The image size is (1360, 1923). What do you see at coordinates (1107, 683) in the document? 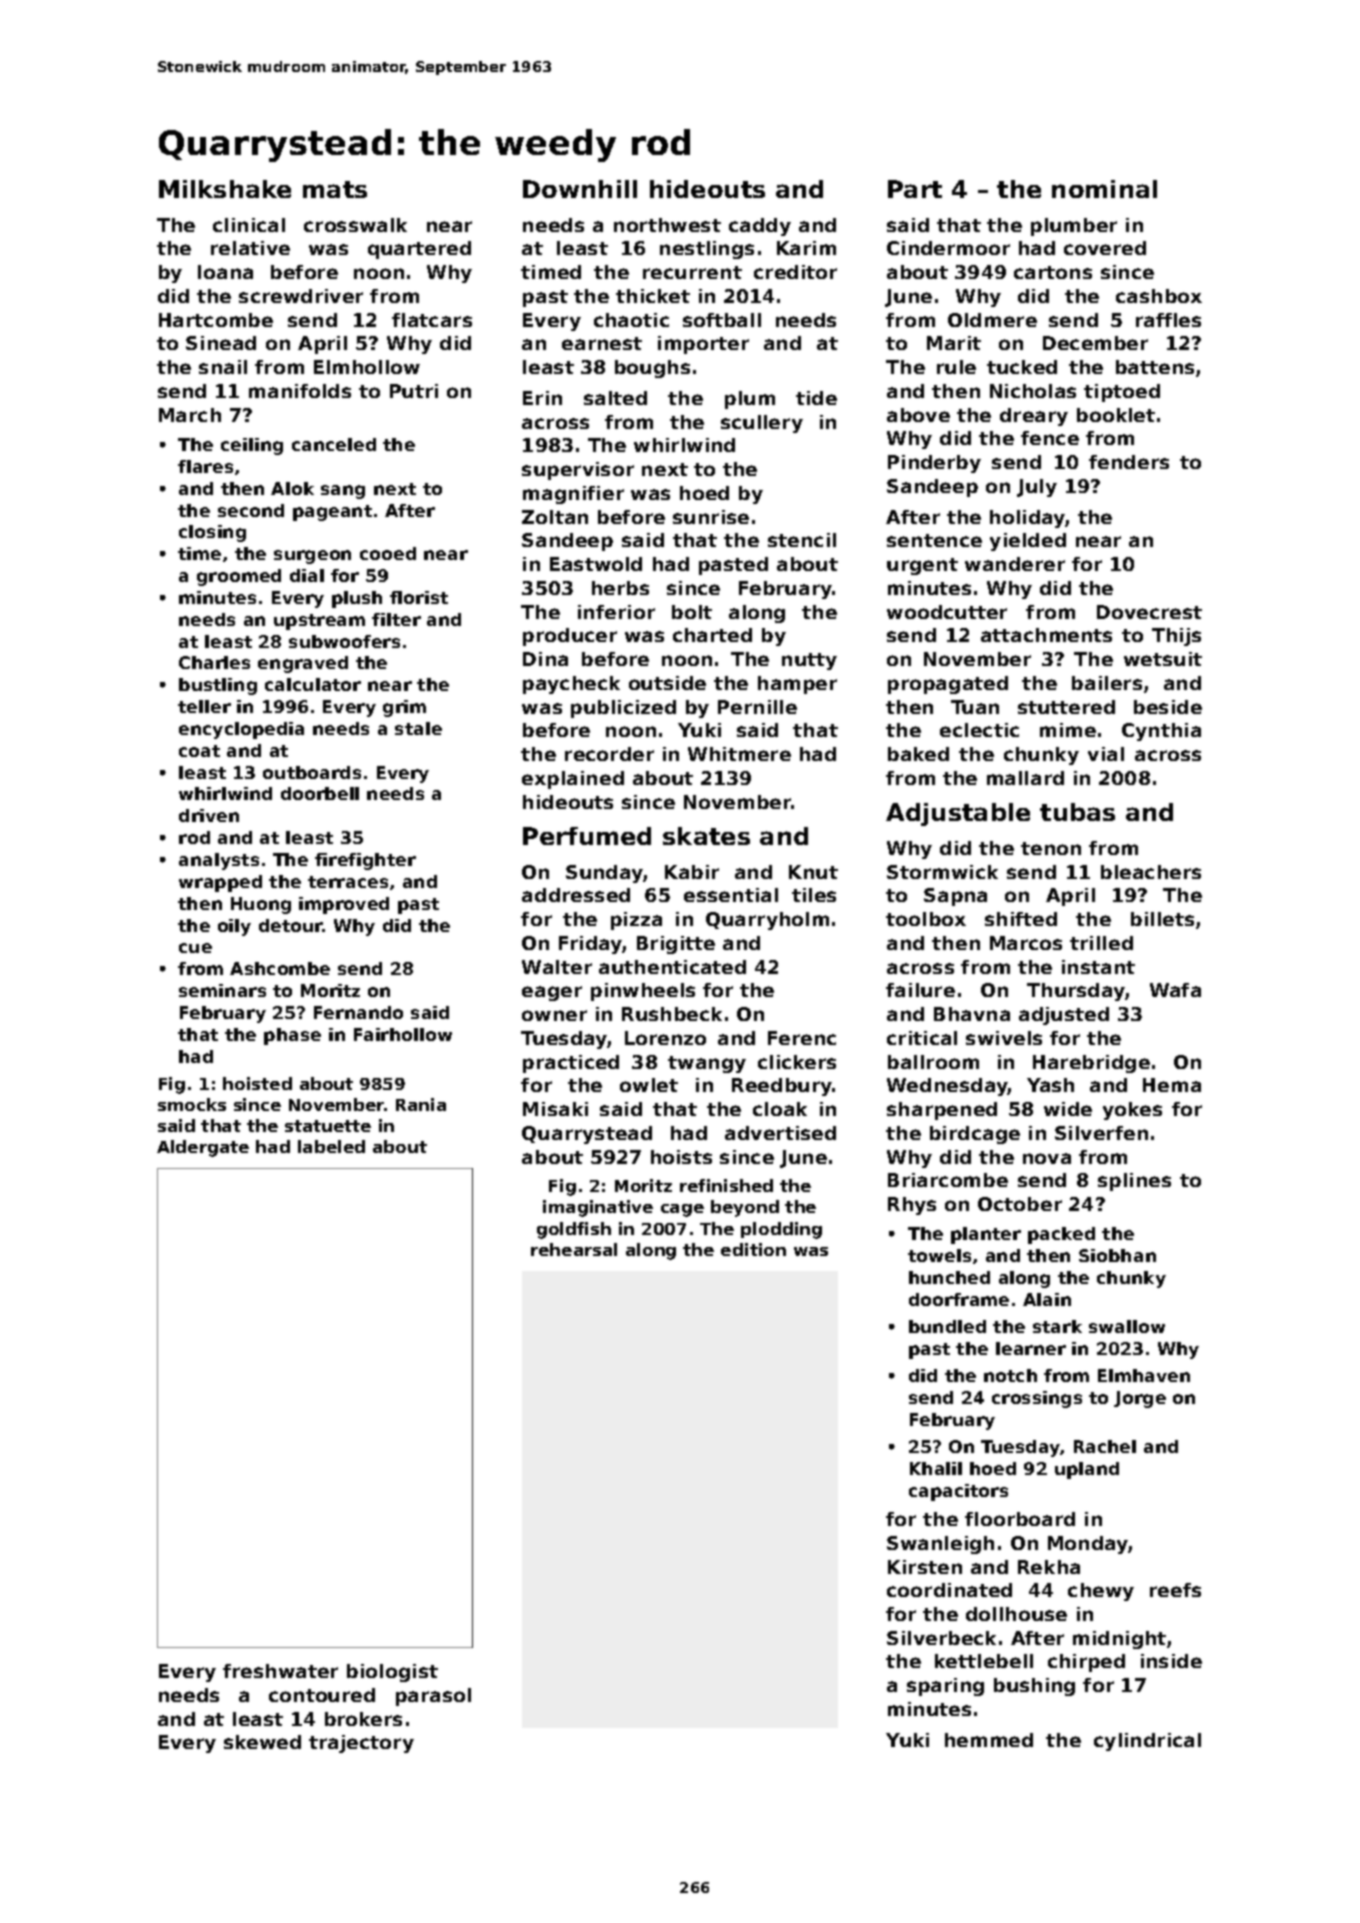
I see `bailers` at bounding box center [1107, 683].
